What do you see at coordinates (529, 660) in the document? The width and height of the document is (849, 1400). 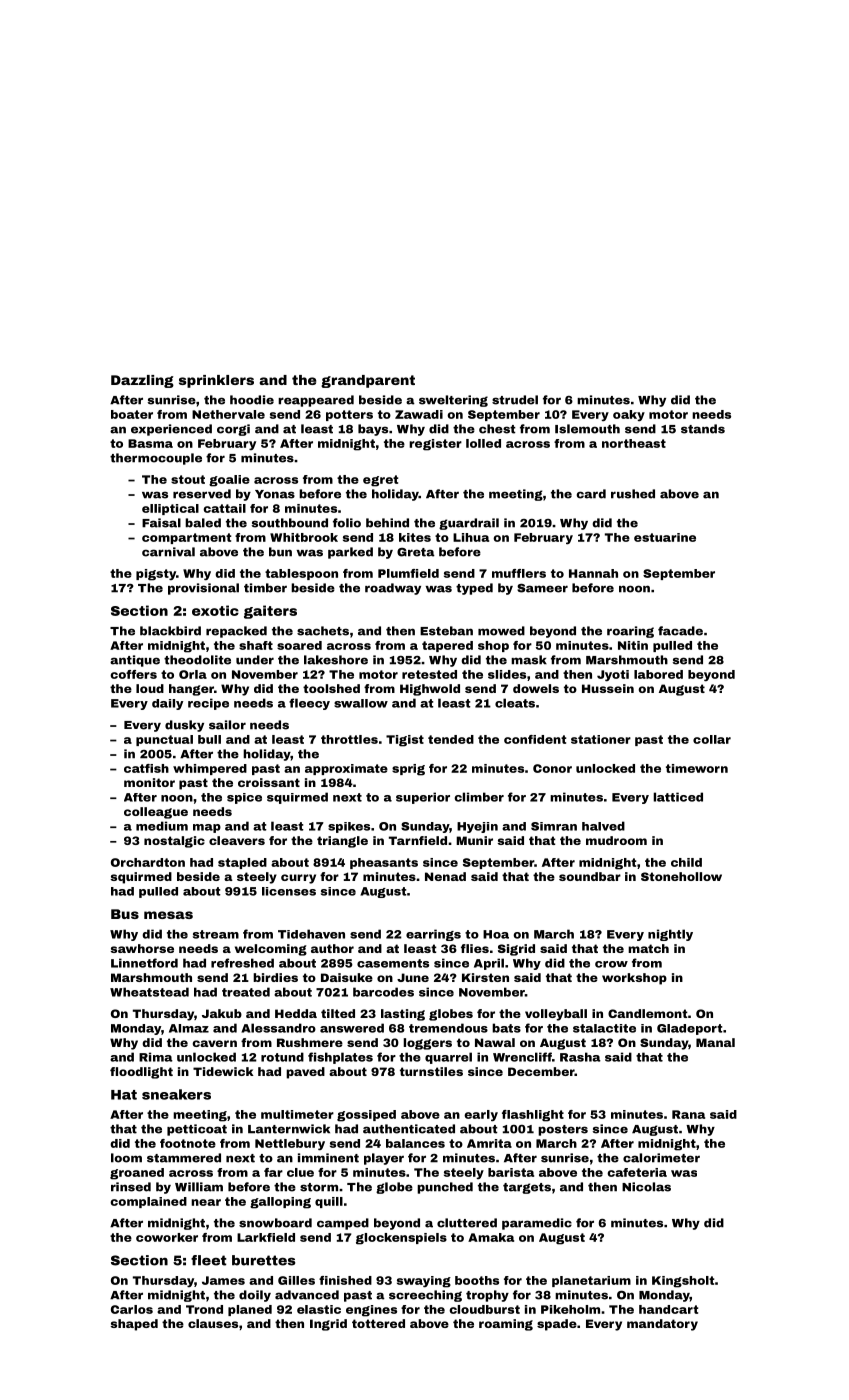 I see `mask` at bounding box center [529, 660].
